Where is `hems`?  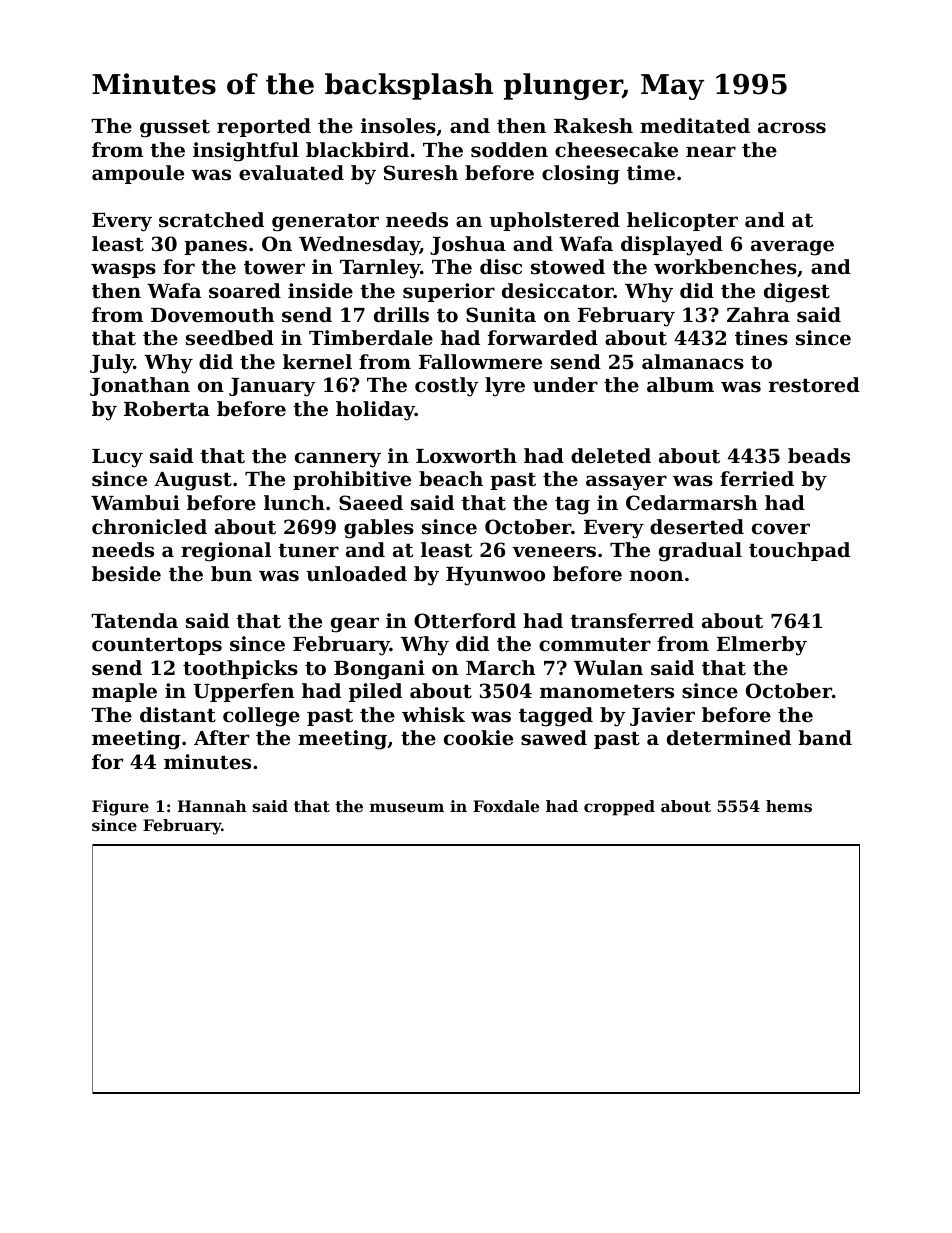 hems is located at coordinates (789, 806).
